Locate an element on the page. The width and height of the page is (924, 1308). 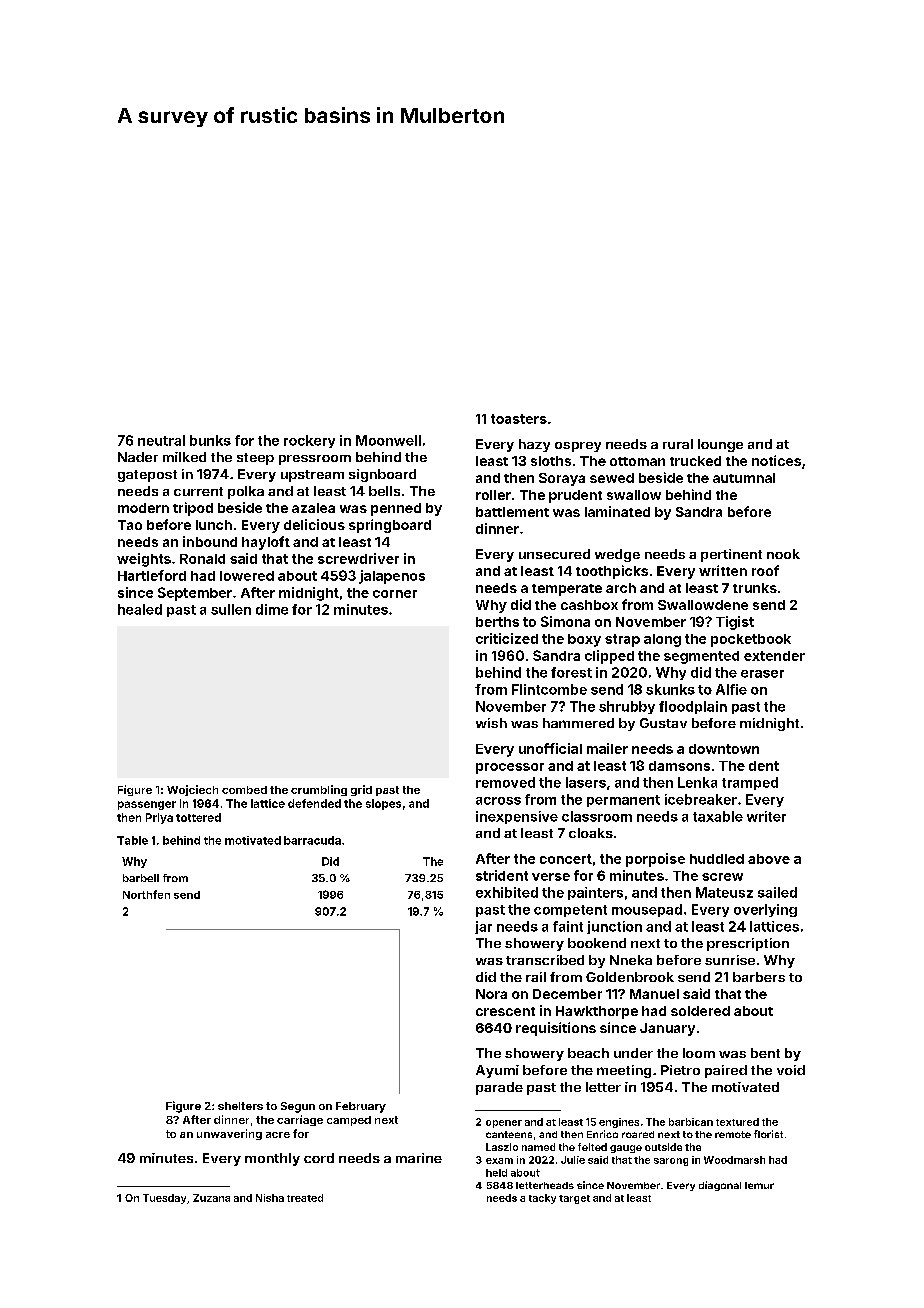
dime is located at coordinates (272, 609).
